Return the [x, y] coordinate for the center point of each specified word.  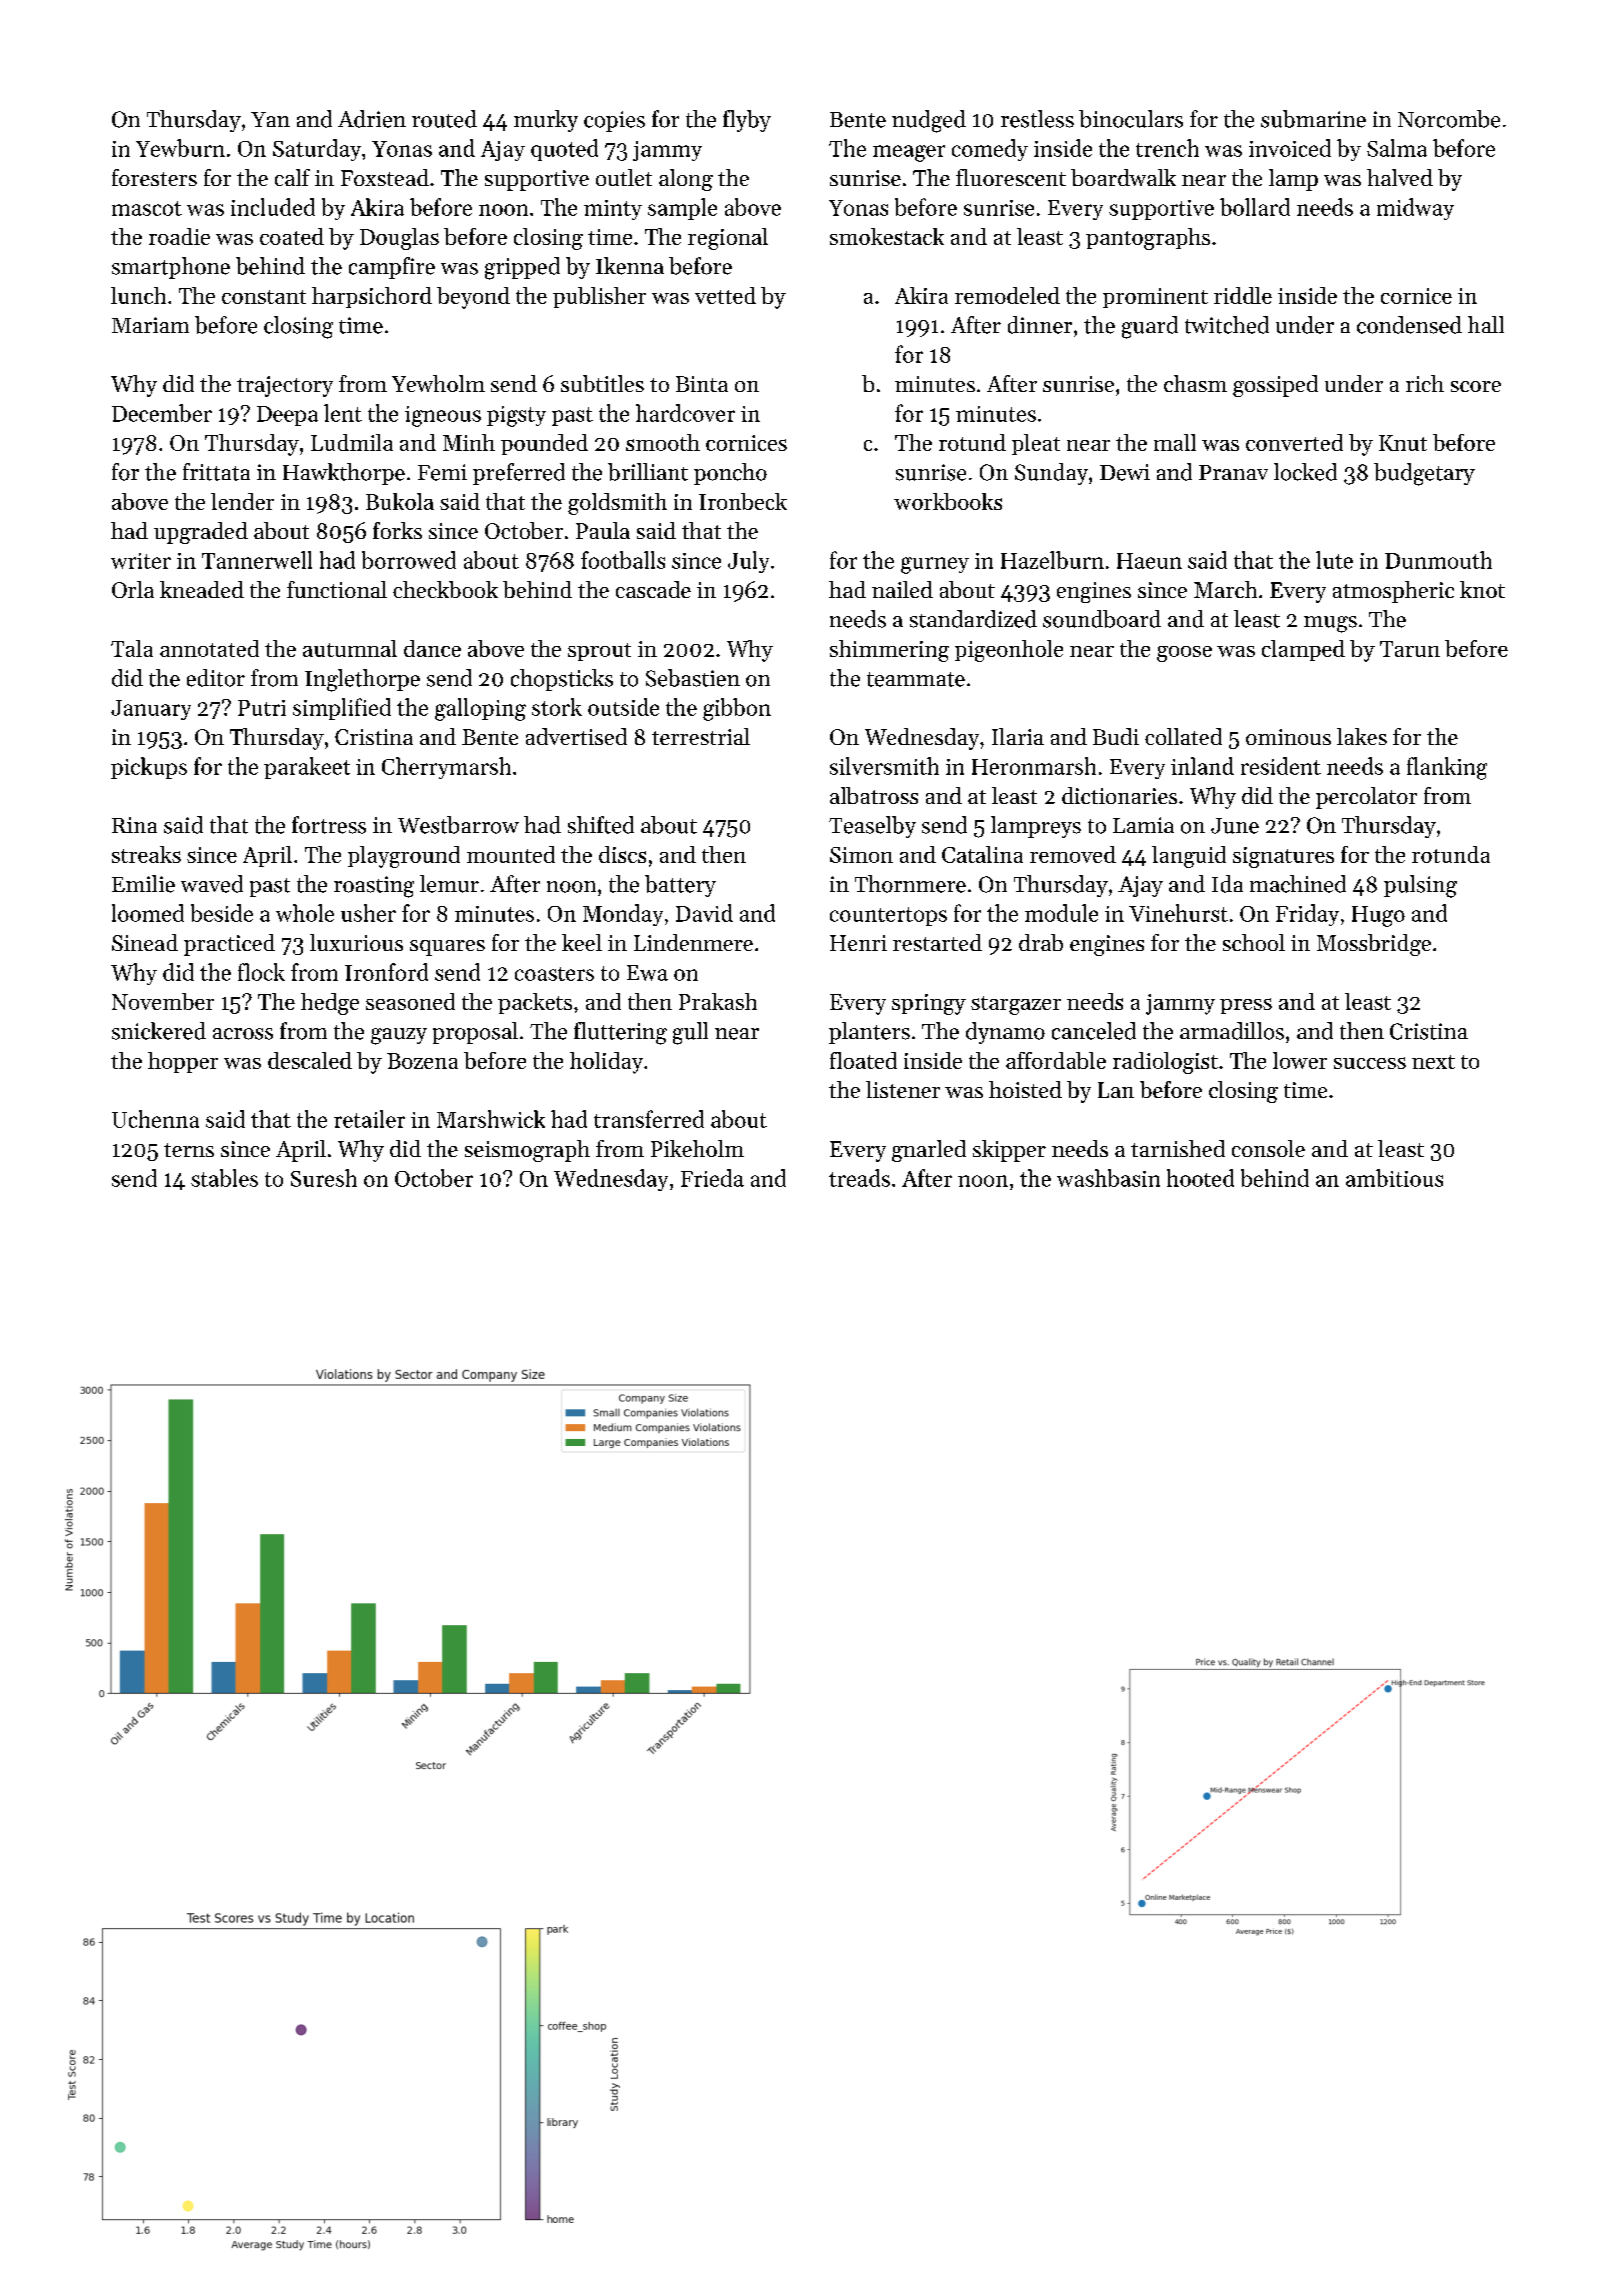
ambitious [1394, 1178]
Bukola [400, 501]
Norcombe [1449, 119]
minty [613, 210]
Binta [702, 384]
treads [859, 1178]
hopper [183, 1062]
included [273, 207]
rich [1425, 383]
